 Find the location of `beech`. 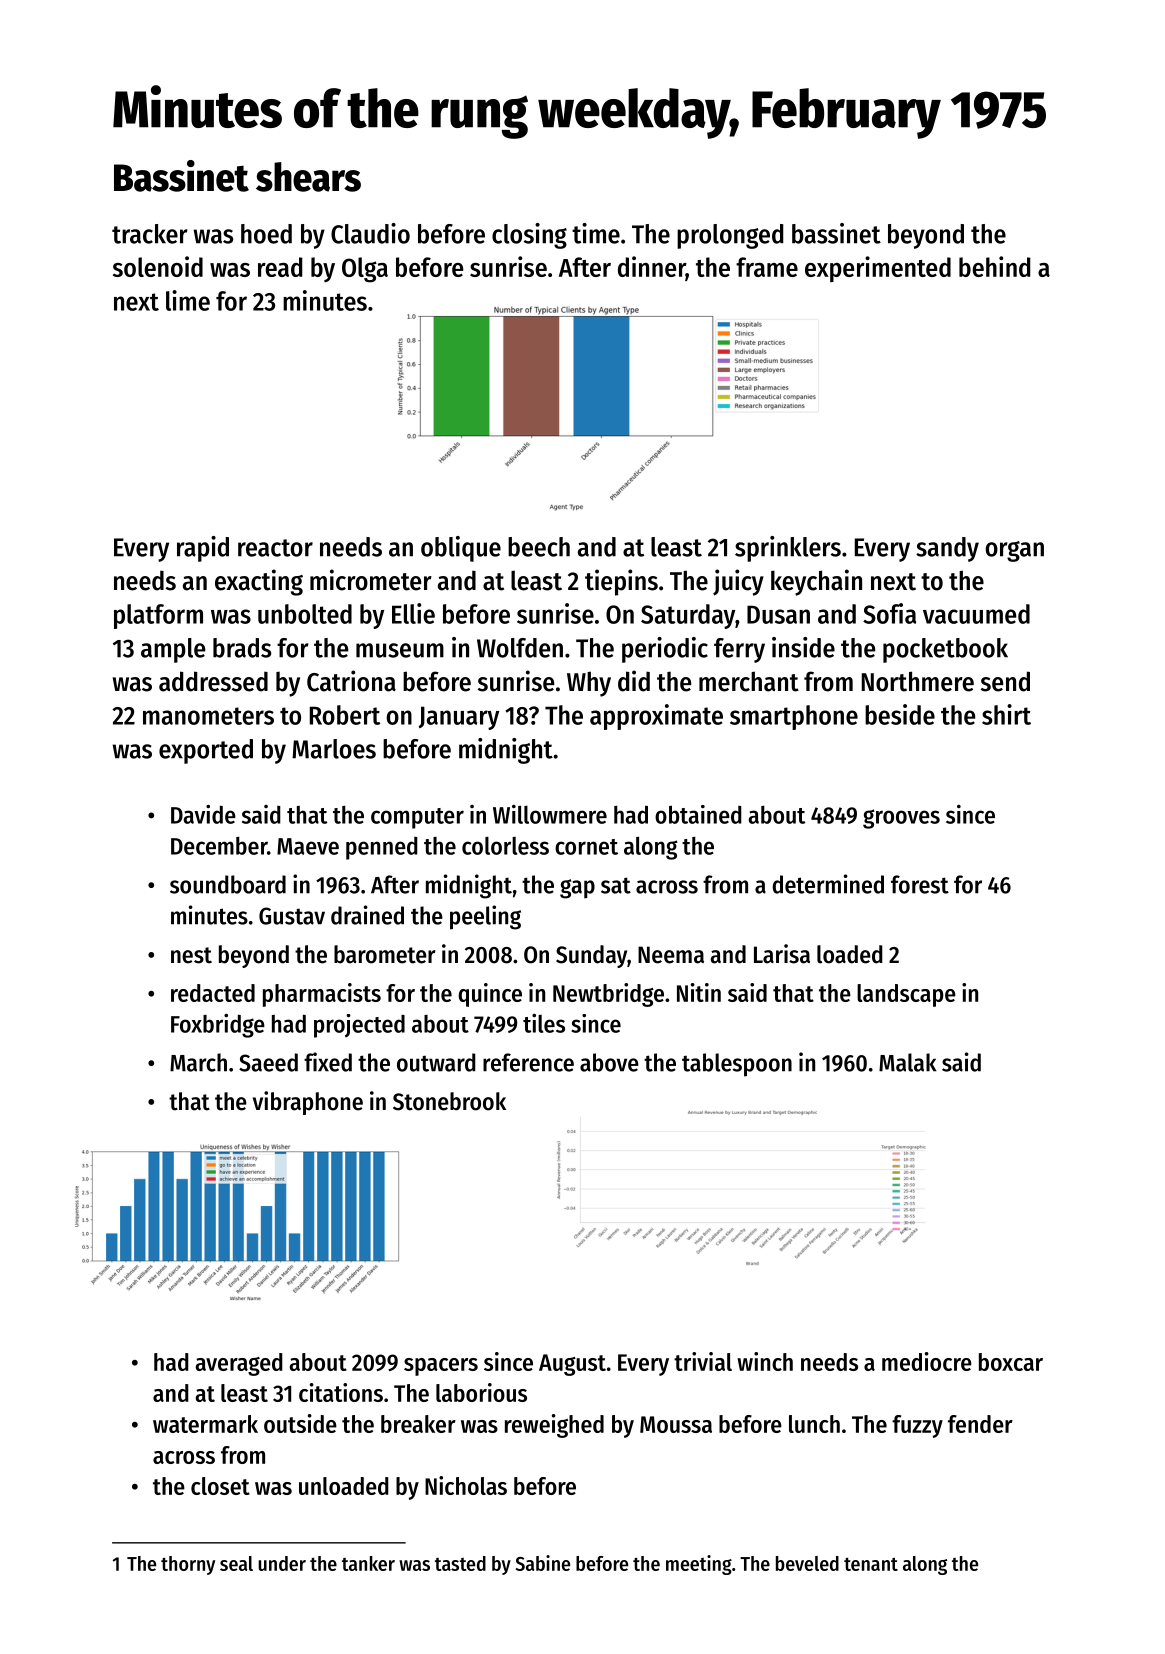

beech is located at coordinates (539, 547).
